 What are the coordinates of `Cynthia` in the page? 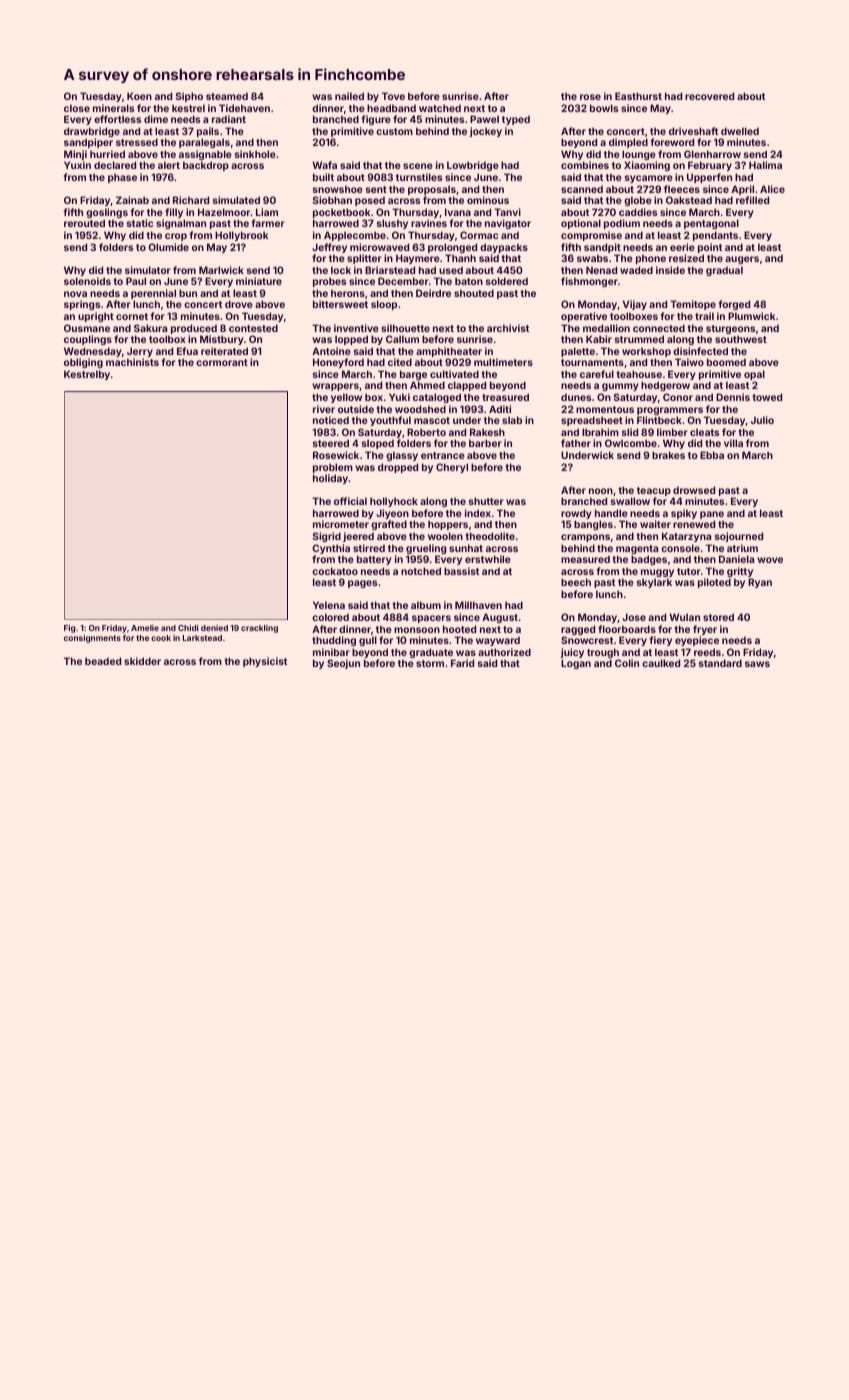 It's located at (331, 549).
